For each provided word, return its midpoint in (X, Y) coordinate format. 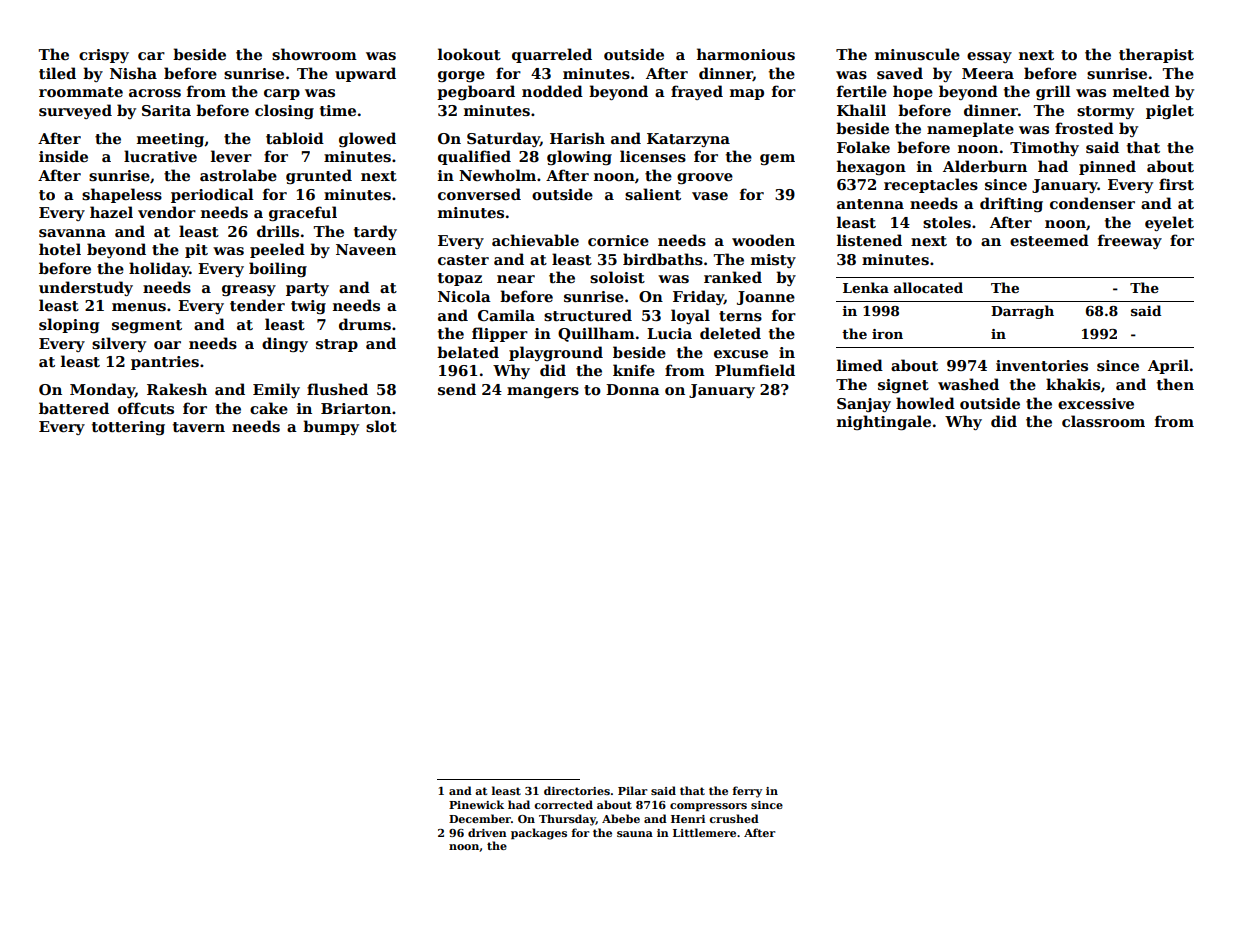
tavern (199, 427)
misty (773, 261)
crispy (104, 56)
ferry (747, 792)
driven (487, 832)
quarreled (552, 55)
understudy (86, 288)
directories (577, 790)
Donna (633, 389)
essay (989, 57)
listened (869, 240)
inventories (1042, 365)
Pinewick (476, 804)
